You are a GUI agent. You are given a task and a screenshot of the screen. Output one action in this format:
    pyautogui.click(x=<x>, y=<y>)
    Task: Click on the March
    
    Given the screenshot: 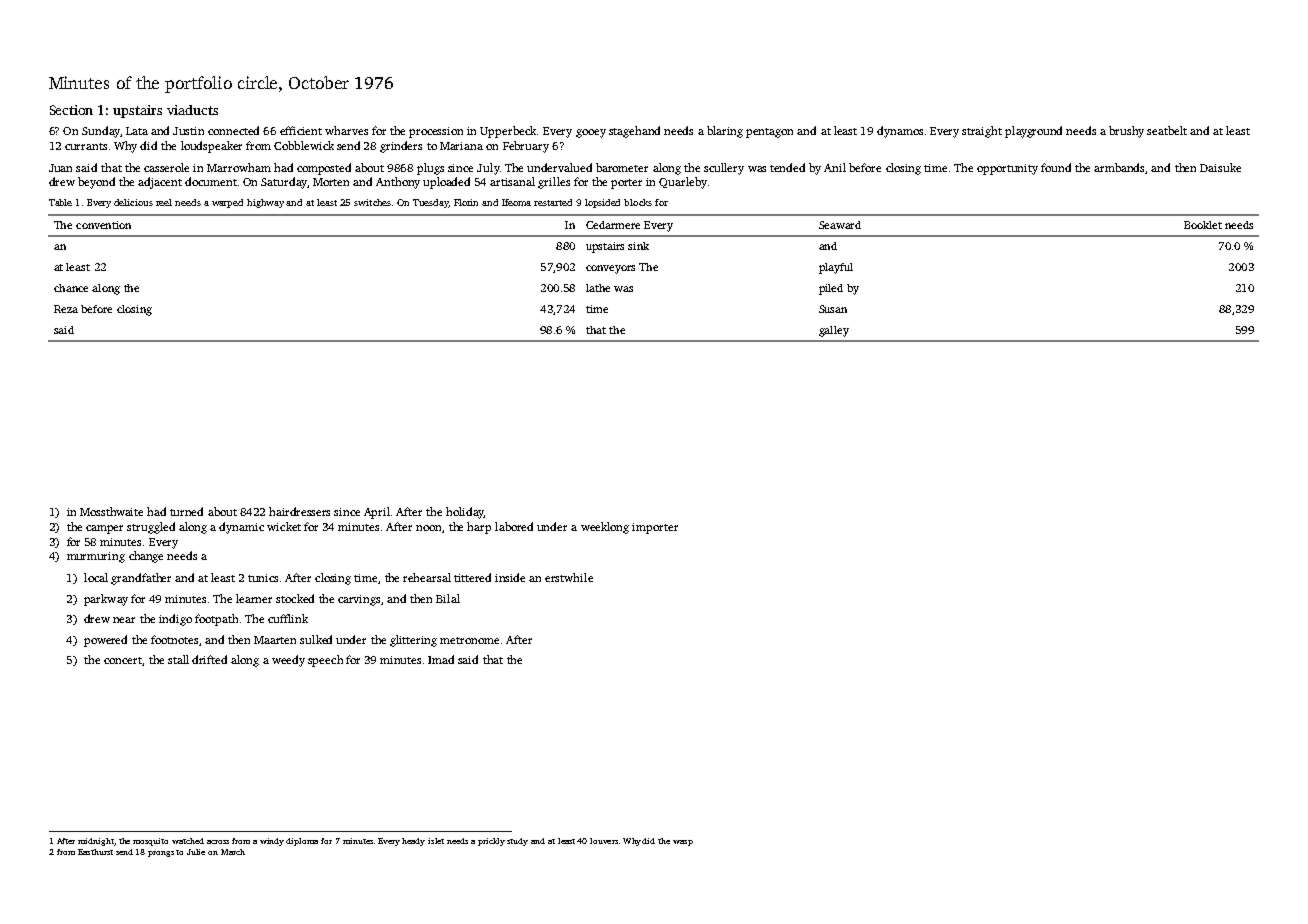 What is the action you would take?
    pyautogui.click(x=233, y=852)
